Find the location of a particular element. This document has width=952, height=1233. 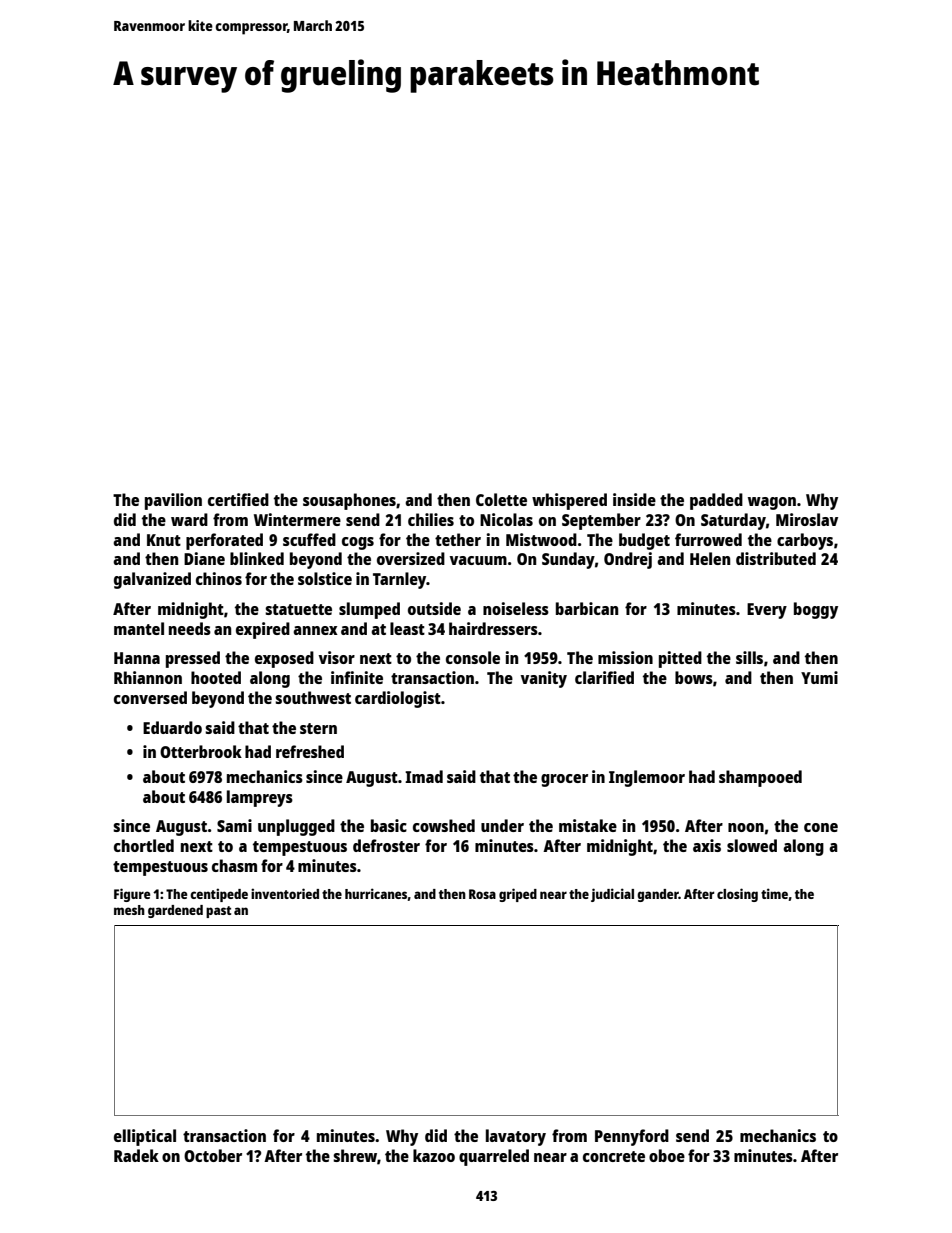

slumped is located at coordinates (369, 610).
